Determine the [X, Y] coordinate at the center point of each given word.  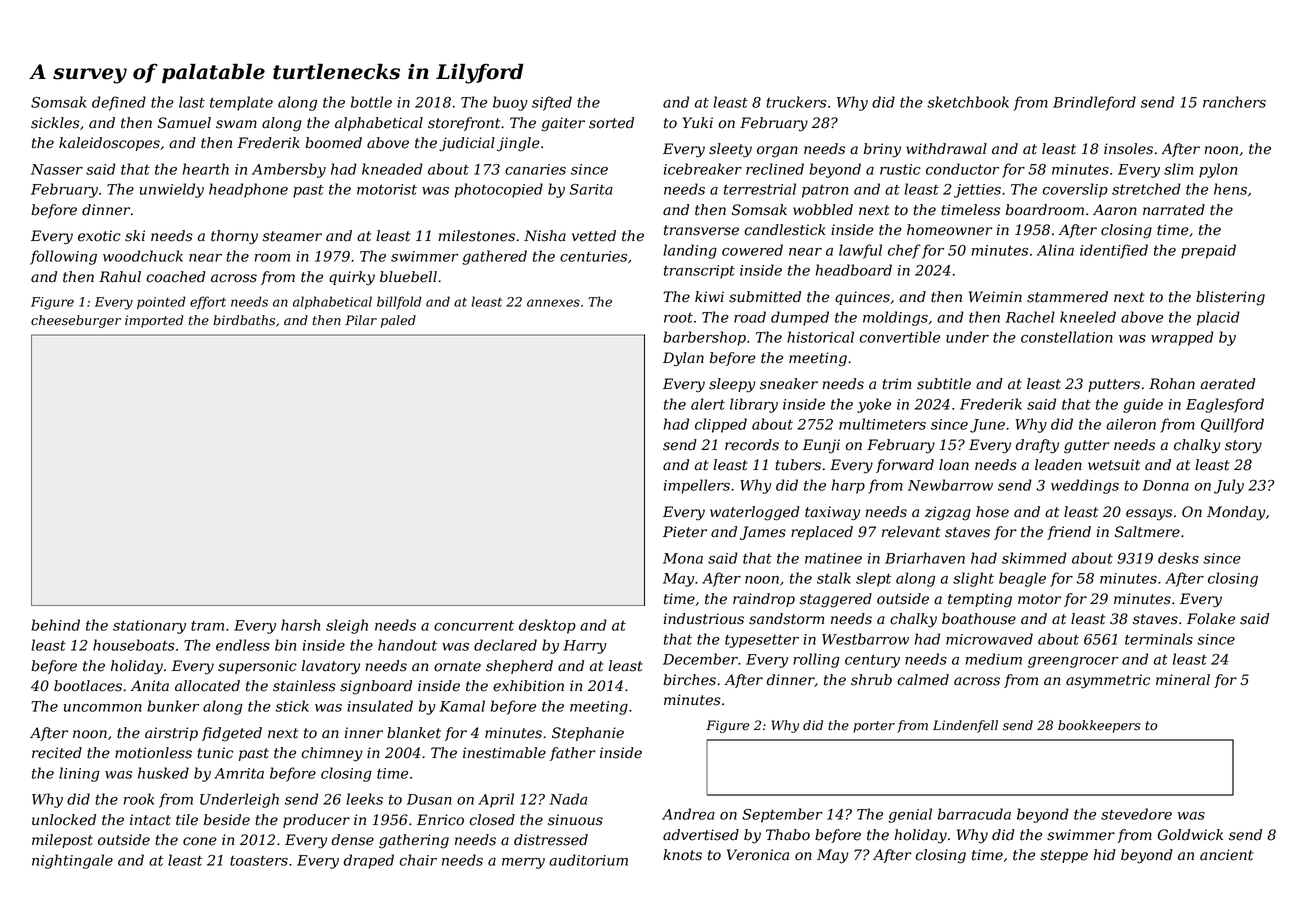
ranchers [1234, 102]
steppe [1064, 856]
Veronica [758, 855]
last [192, 102]
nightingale [72, 861]
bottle [371, 102]
